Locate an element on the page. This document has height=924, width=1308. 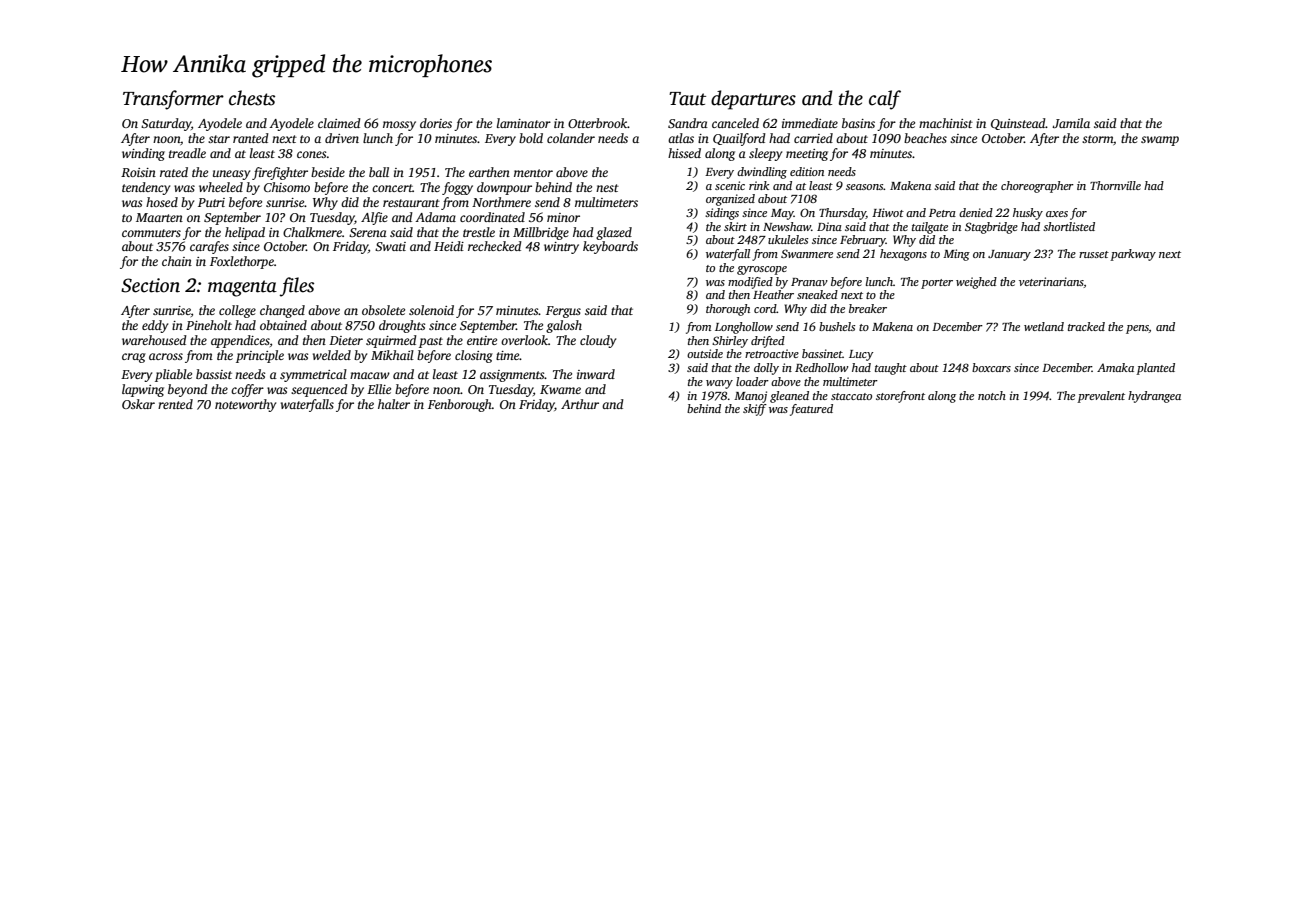
chests is located at coordinates (252, 98).
